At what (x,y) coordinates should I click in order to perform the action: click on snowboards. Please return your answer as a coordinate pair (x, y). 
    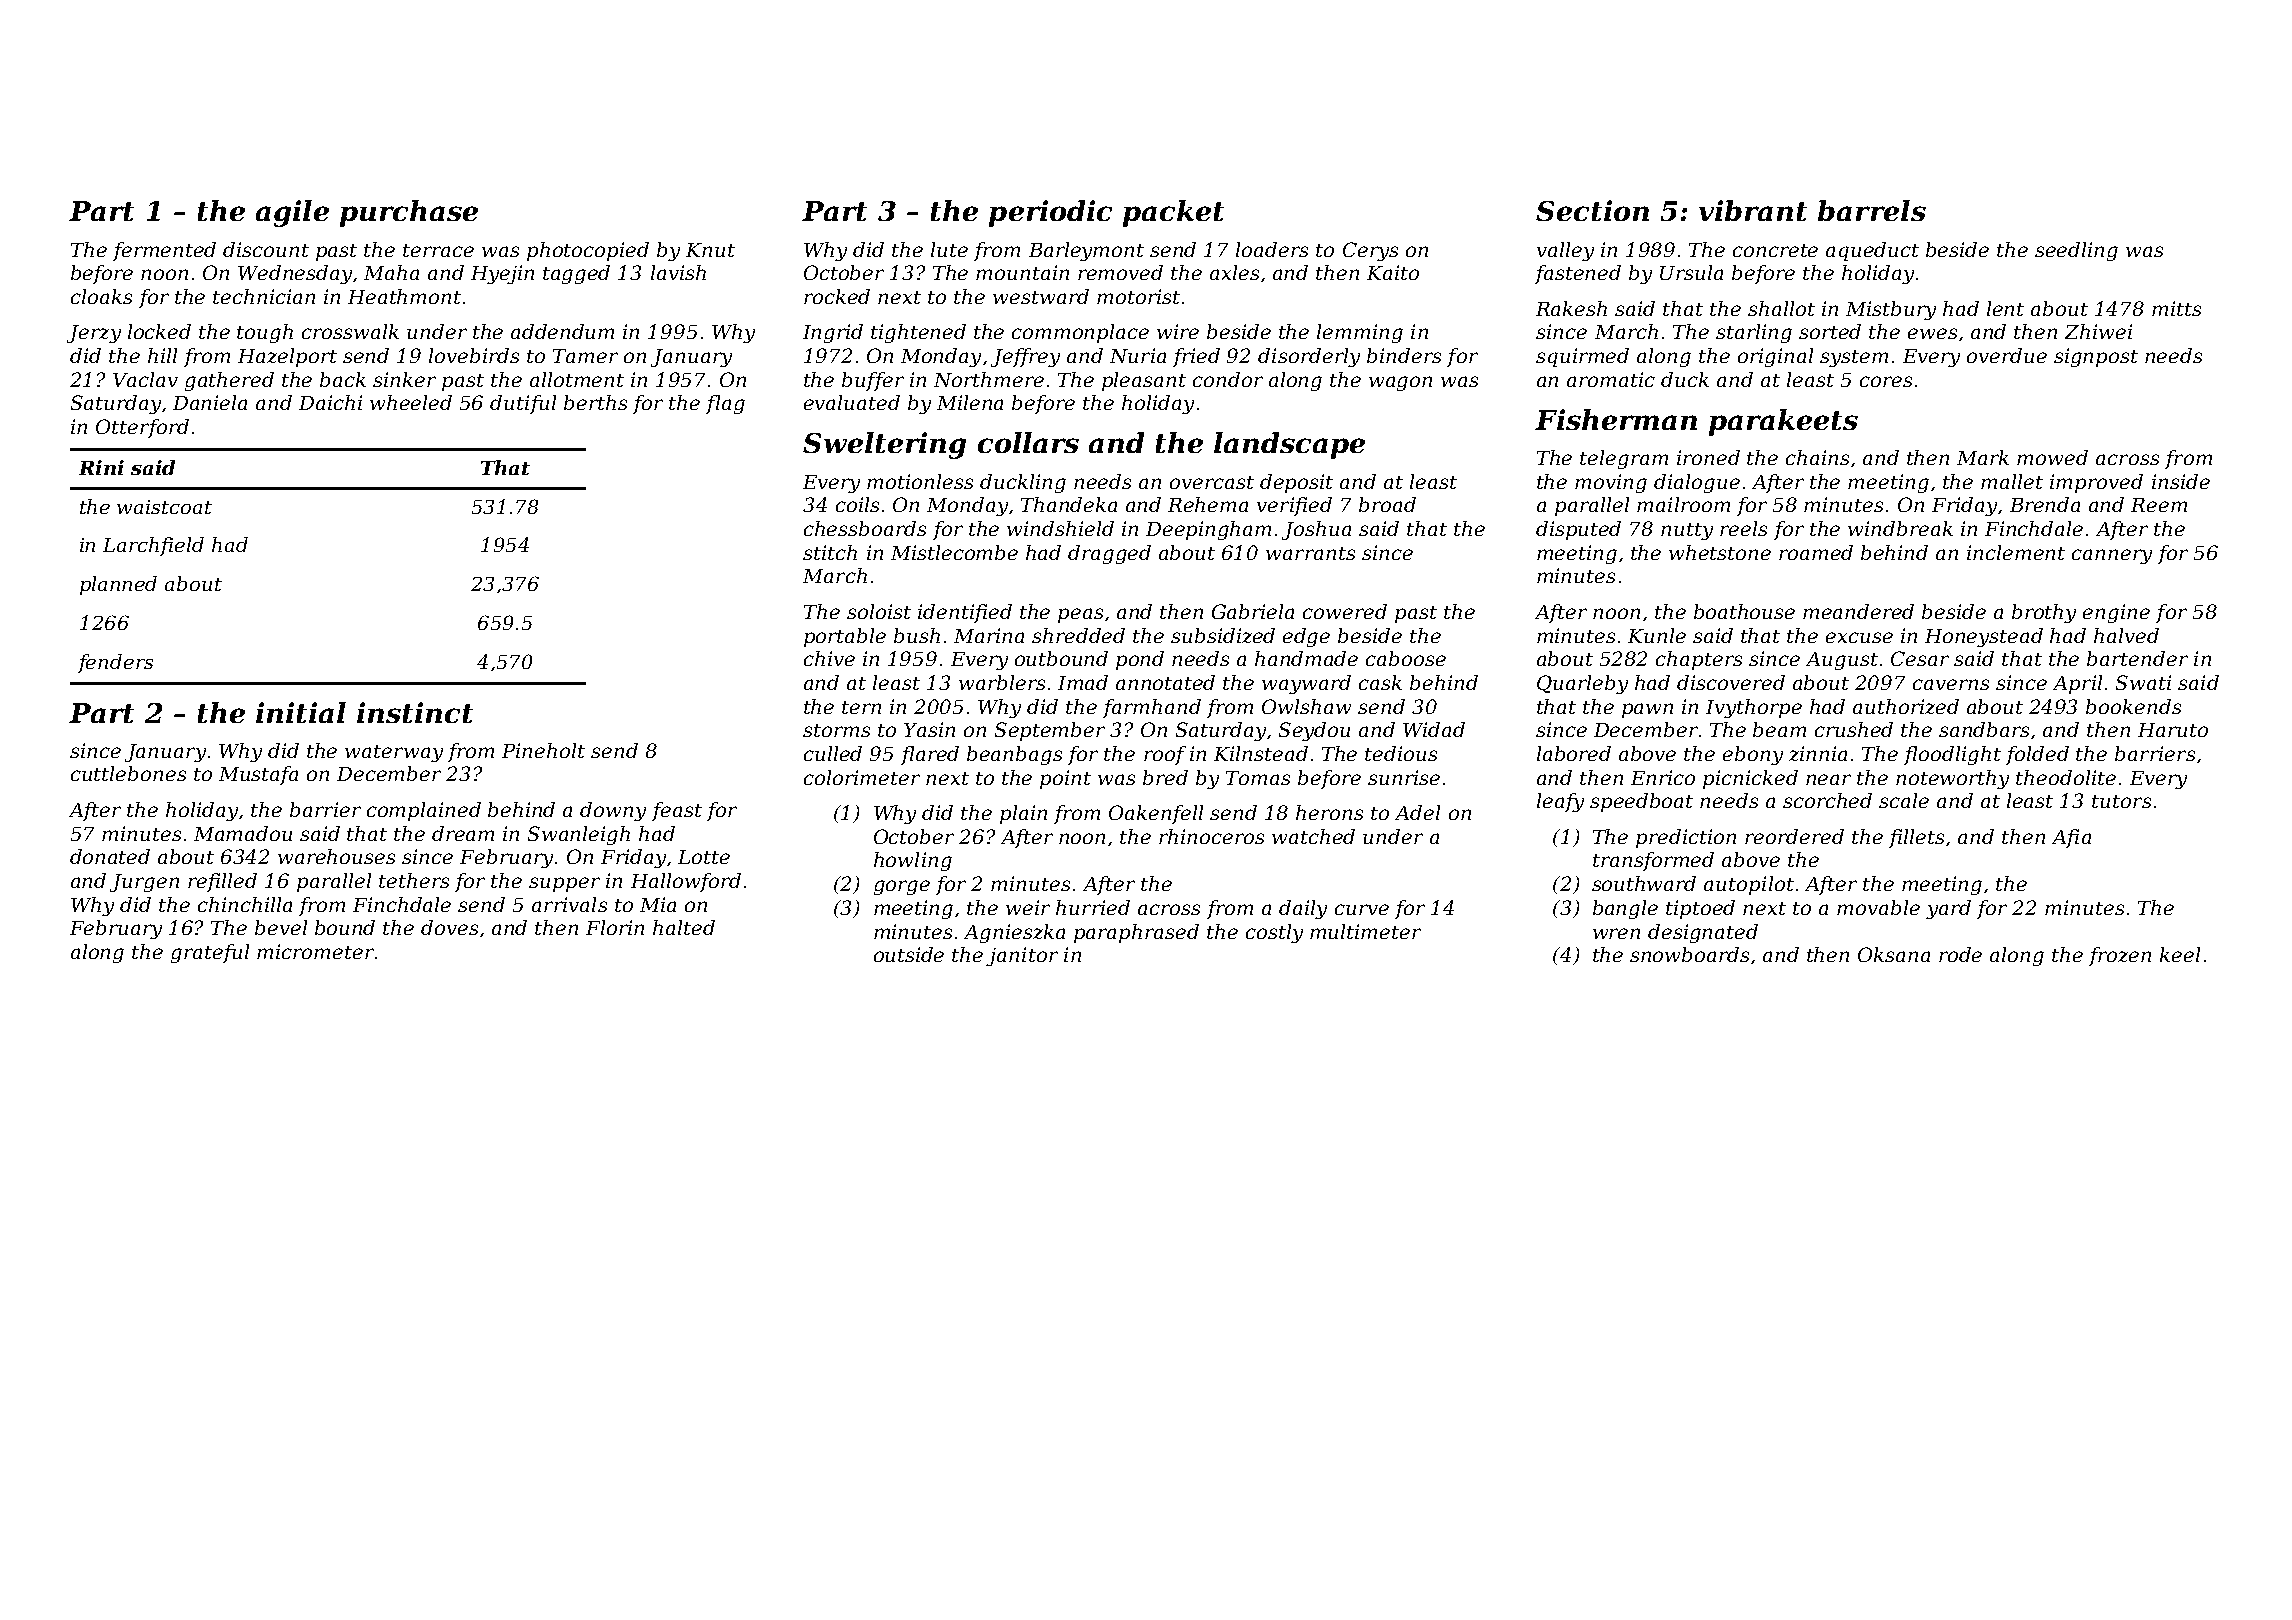
    Looking at the image, I should click on (1689, 954).
